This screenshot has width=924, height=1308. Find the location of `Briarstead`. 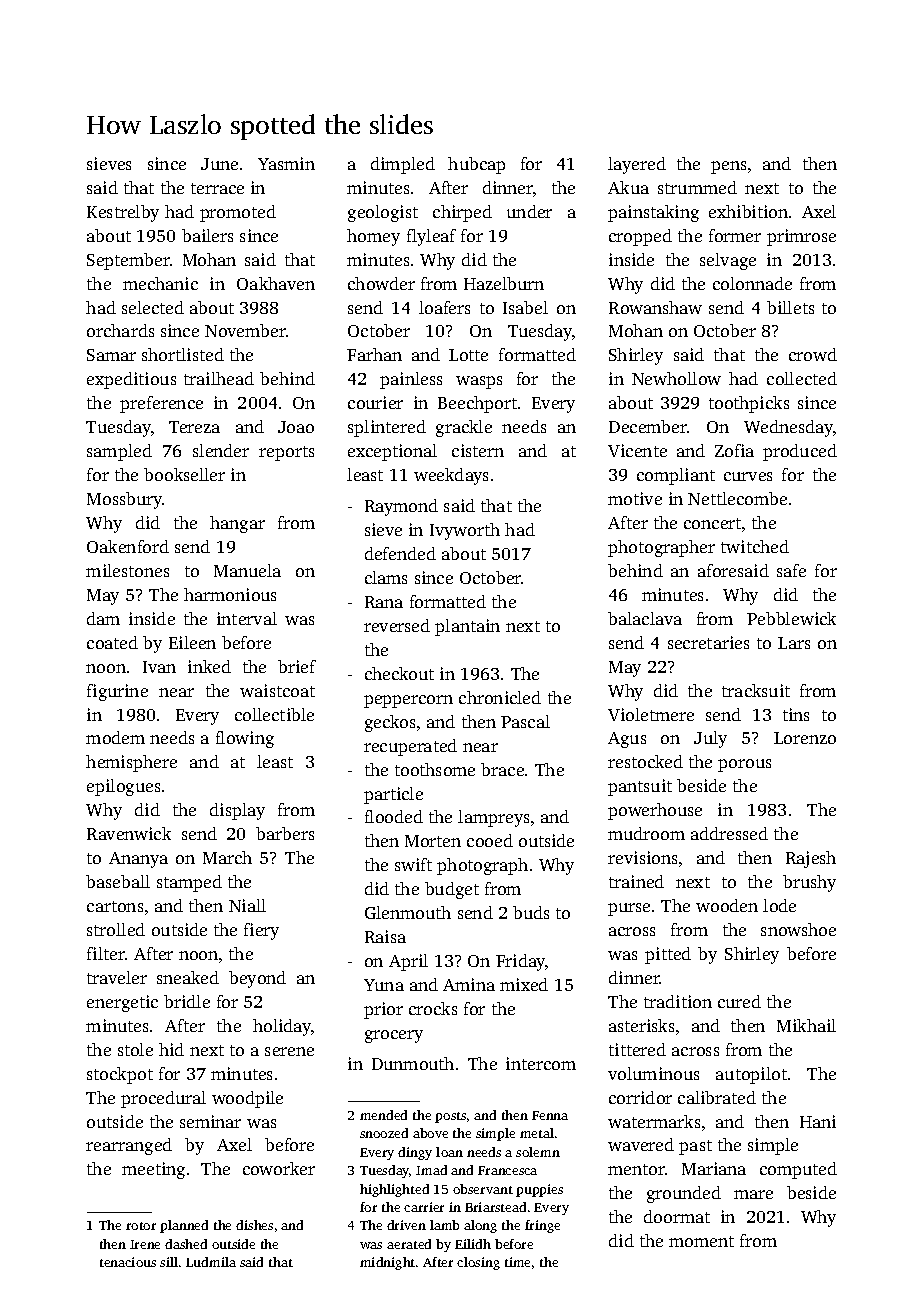

Briarstead is located at coordinates (495, 1207).
